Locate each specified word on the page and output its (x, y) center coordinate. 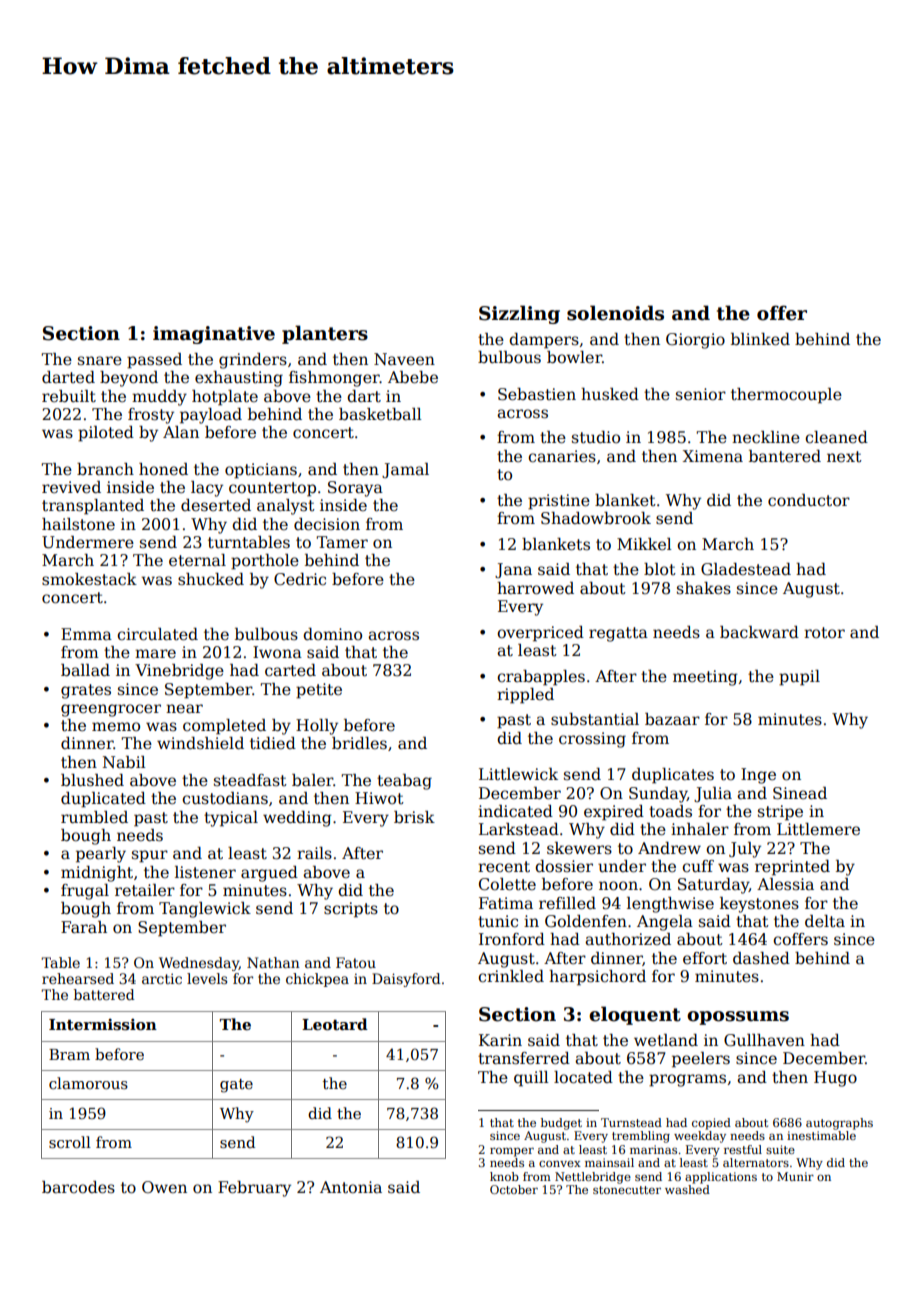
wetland (666, 1040)
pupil (799, 678)
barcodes (78, 1187)
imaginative (214, 335)
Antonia (351, 1187)
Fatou (356, 962)
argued (269, 874)
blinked (760, 339)
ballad (85, 670)
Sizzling (519, 314)
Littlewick (518, 774)
